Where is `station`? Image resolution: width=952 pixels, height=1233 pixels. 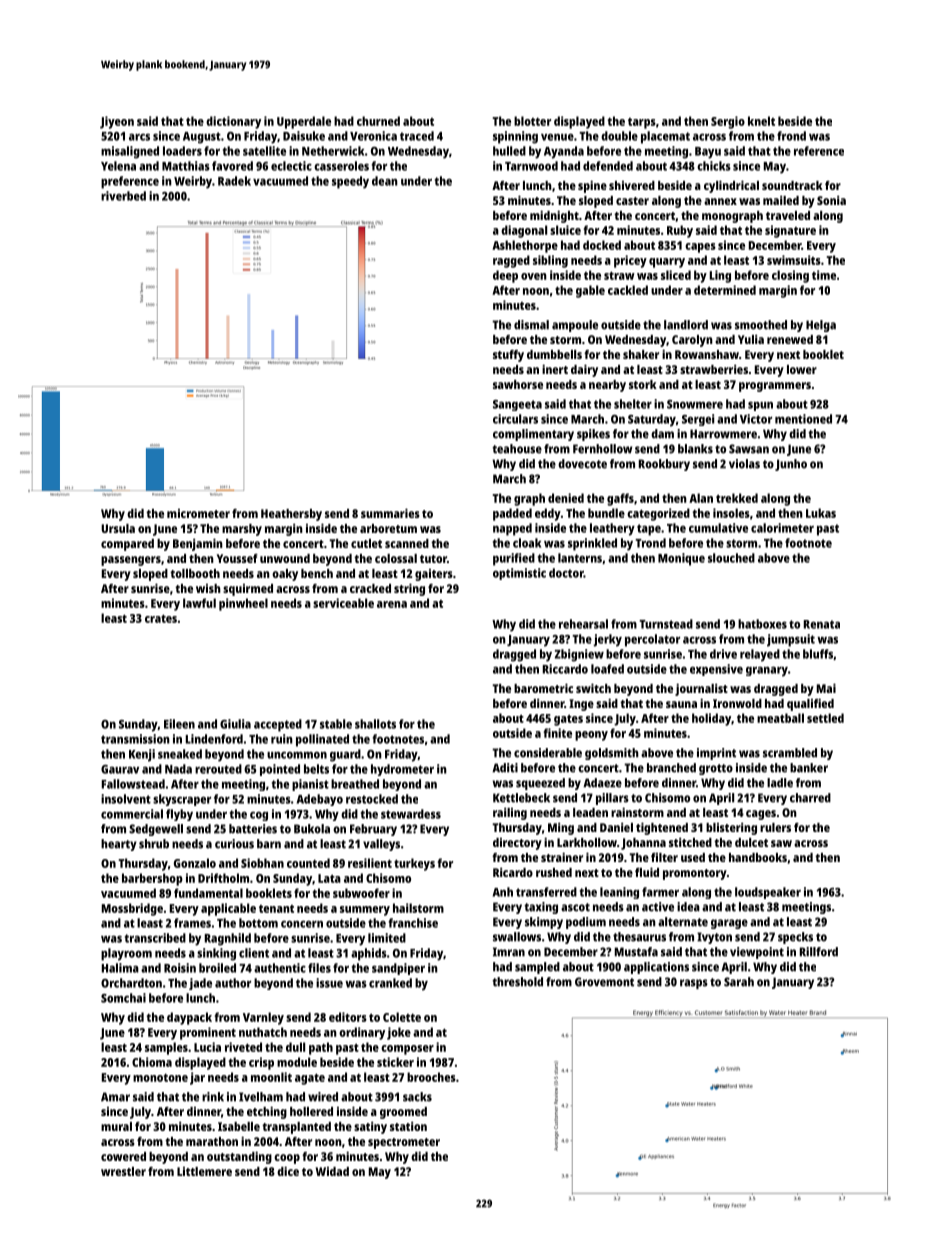
station is located at coordinates (408, 1126).
